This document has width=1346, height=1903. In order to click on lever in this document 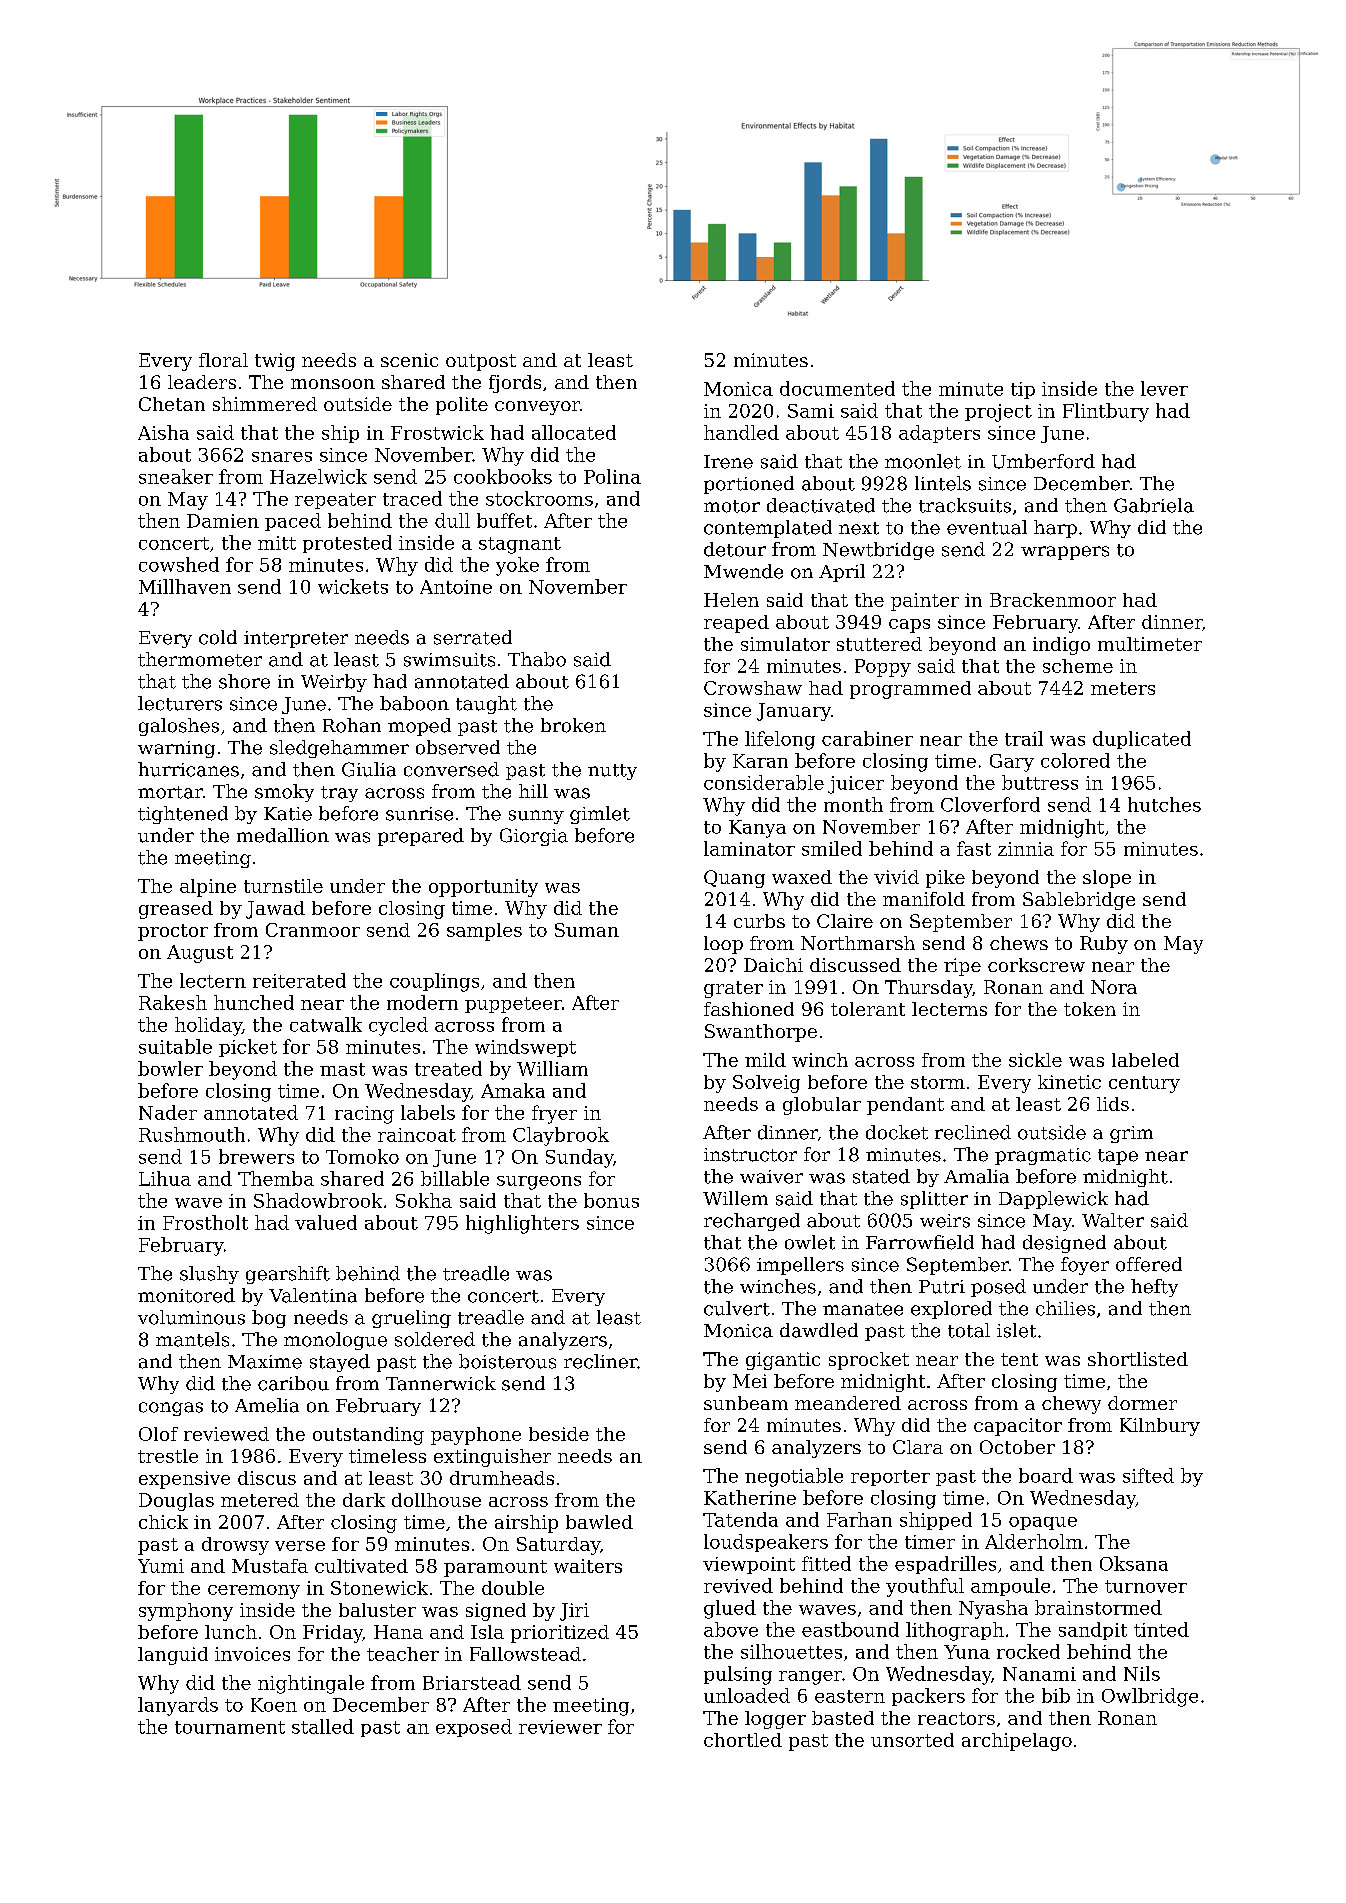, I will do `click(1164, 388)`.
